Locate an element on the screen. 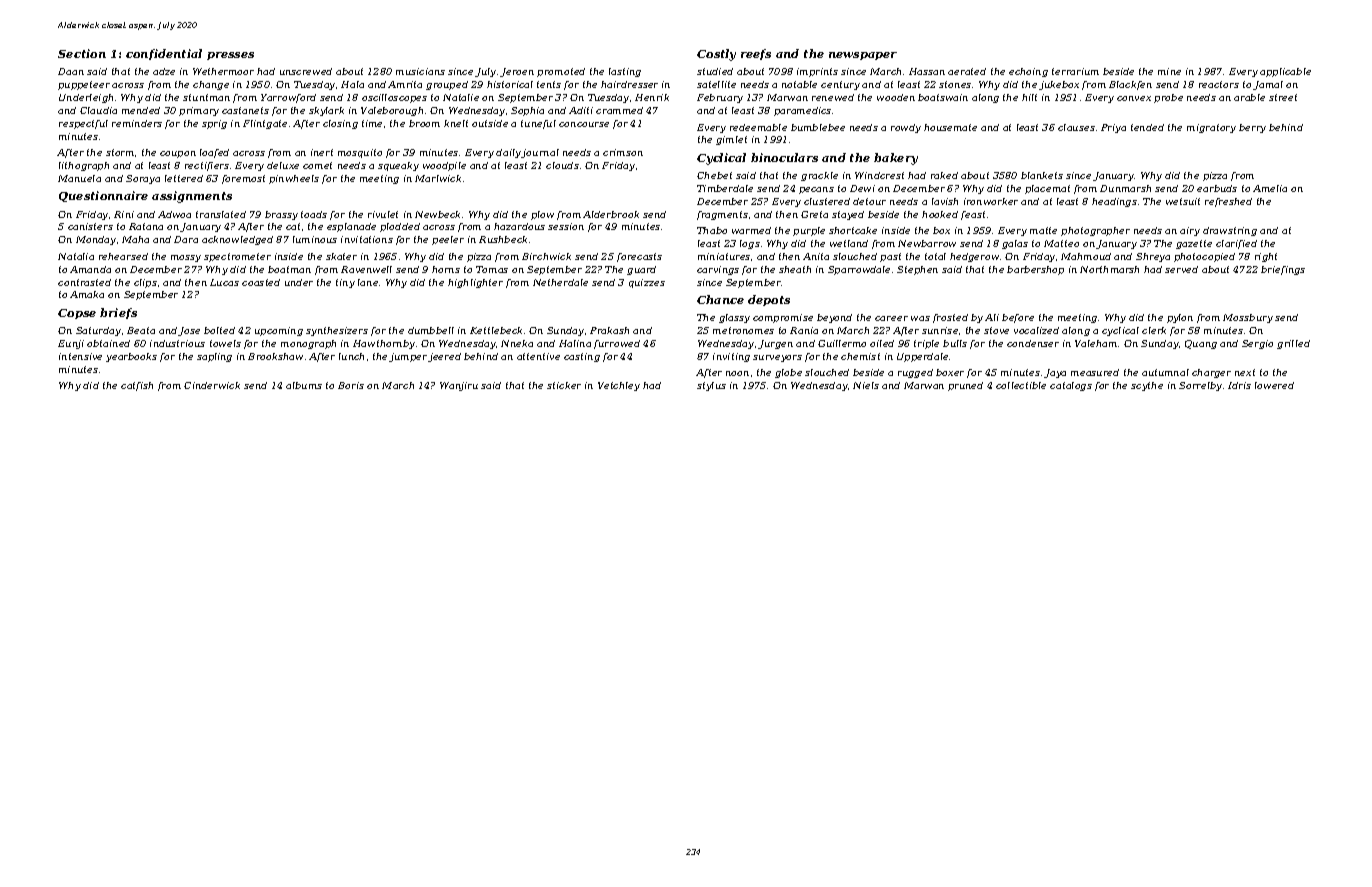 This screenshot has width=1372, height=887. catfish is located at coordinates (137, 386).
